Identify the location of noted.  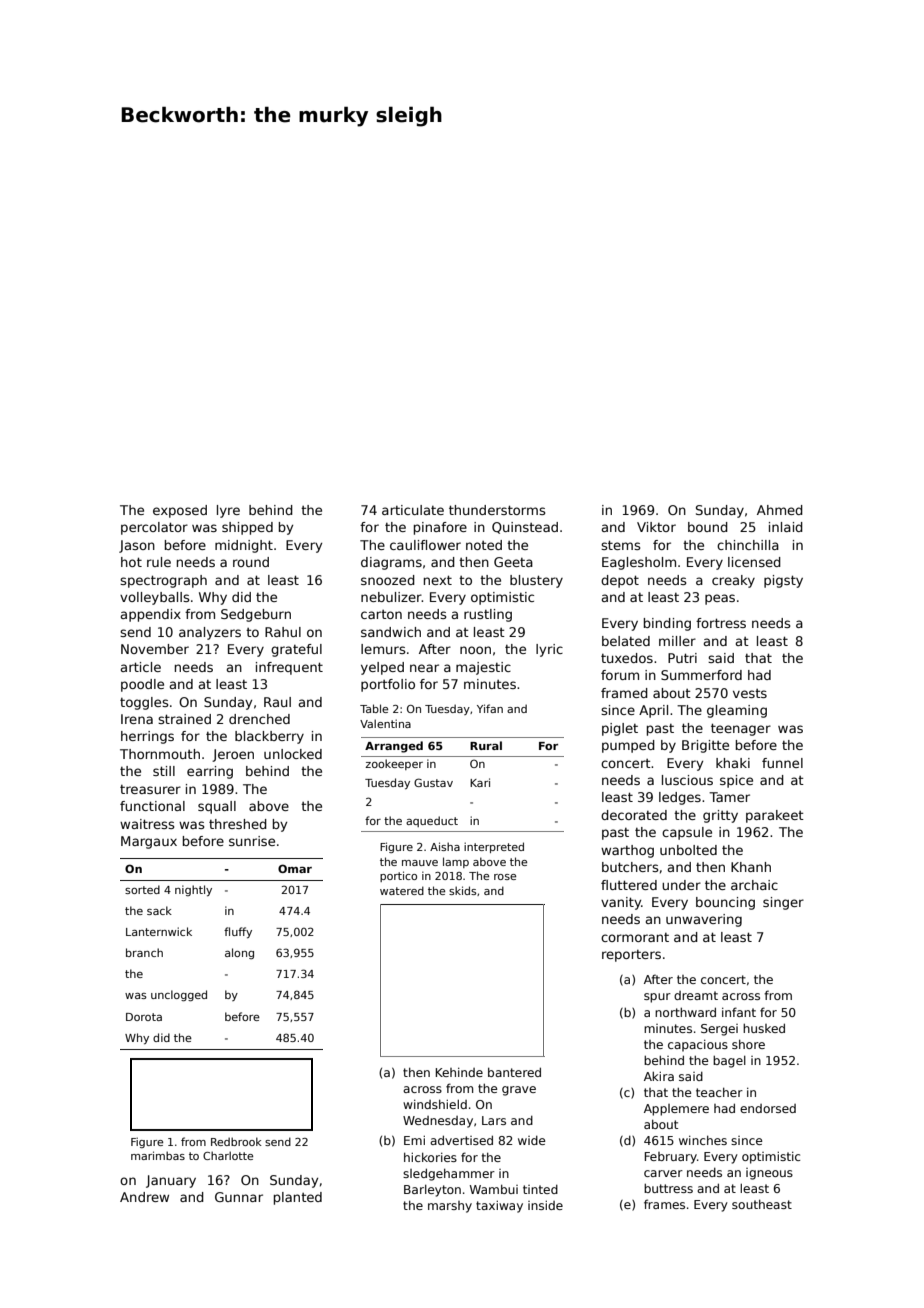
(484, 545).
